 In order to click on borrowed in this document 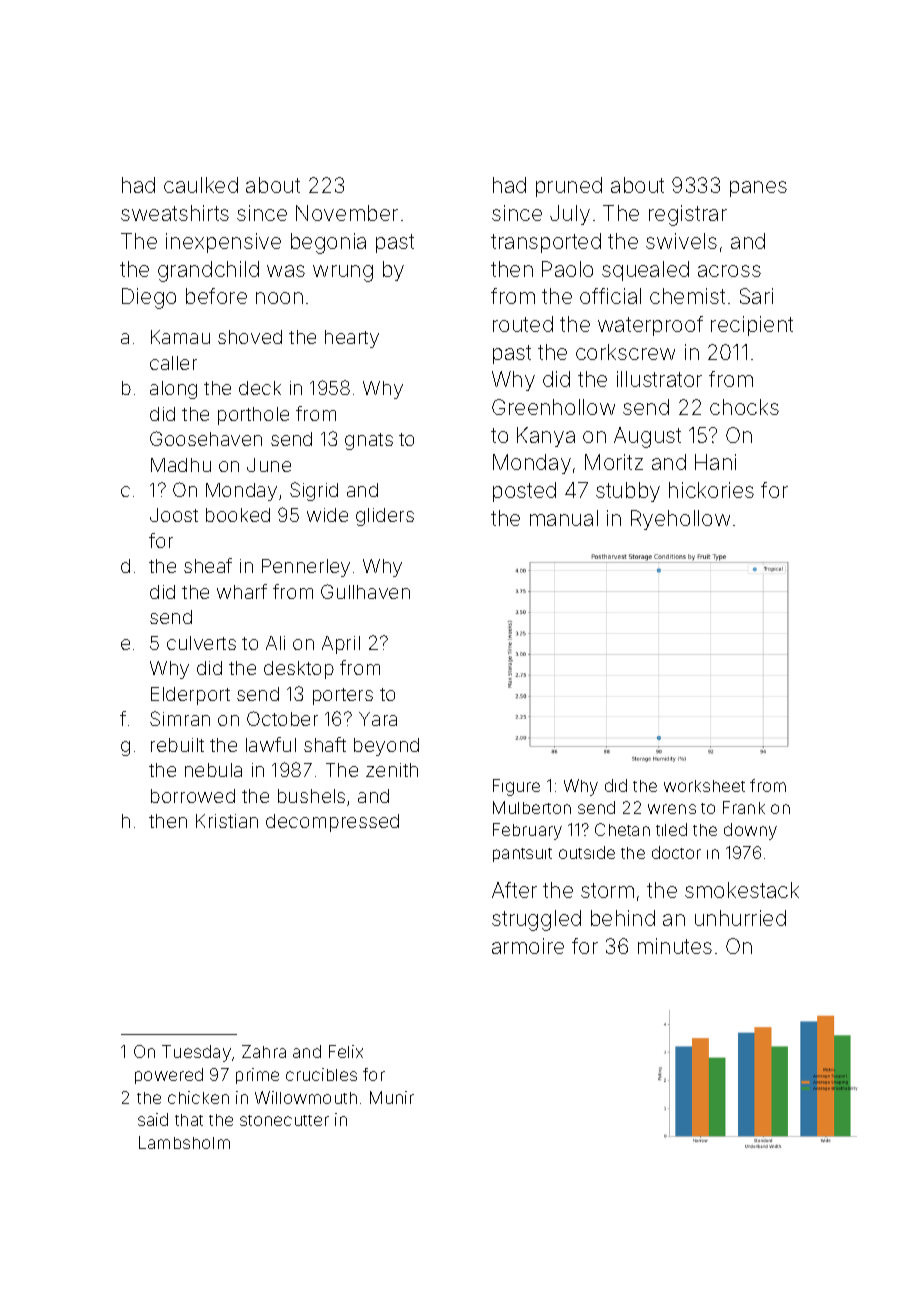, I will do `click(193, 796)`.
